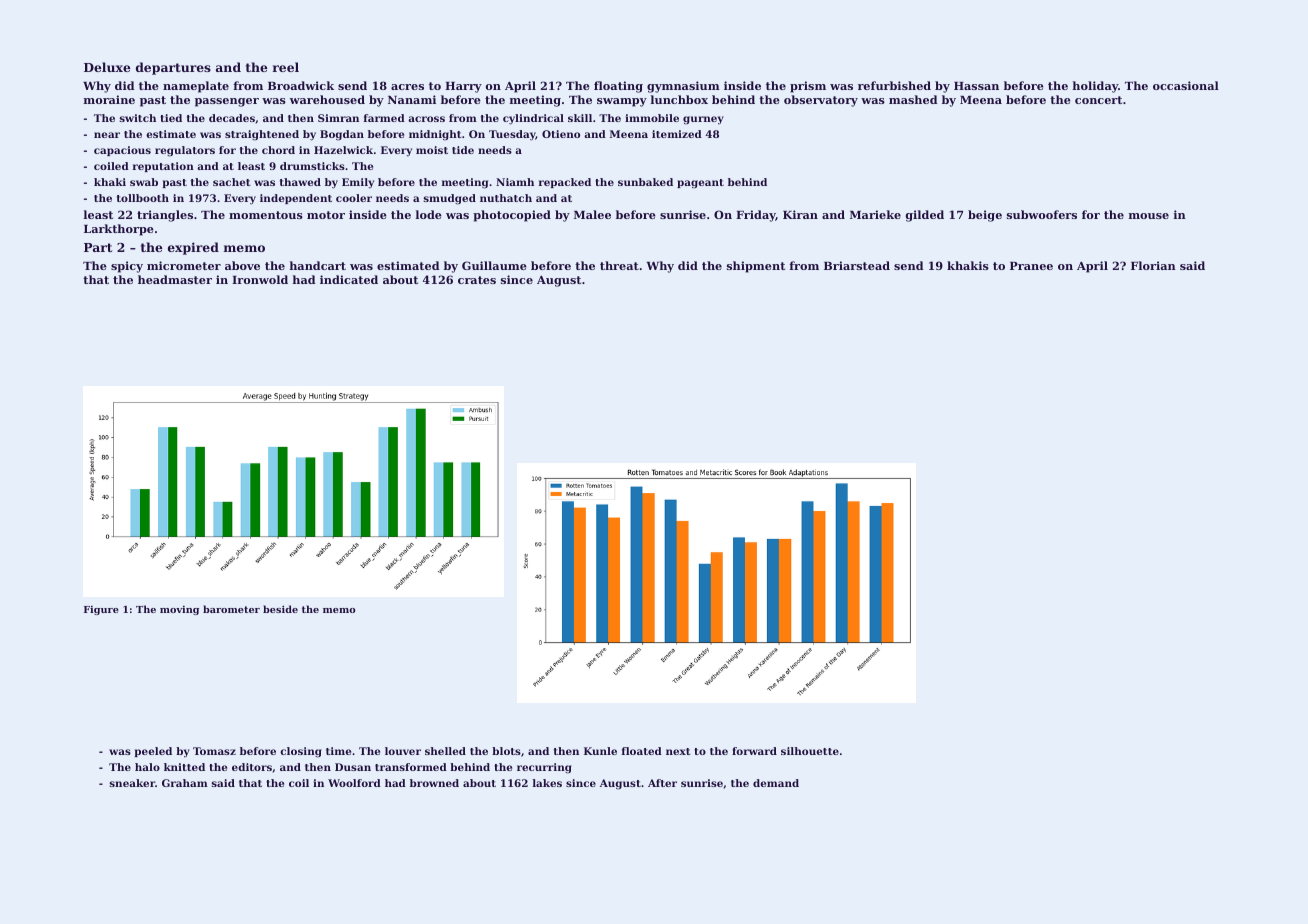 Image resolution: width=1308 pixels, height=924 pixels. I want to click on spicy, so click(127, 267).
